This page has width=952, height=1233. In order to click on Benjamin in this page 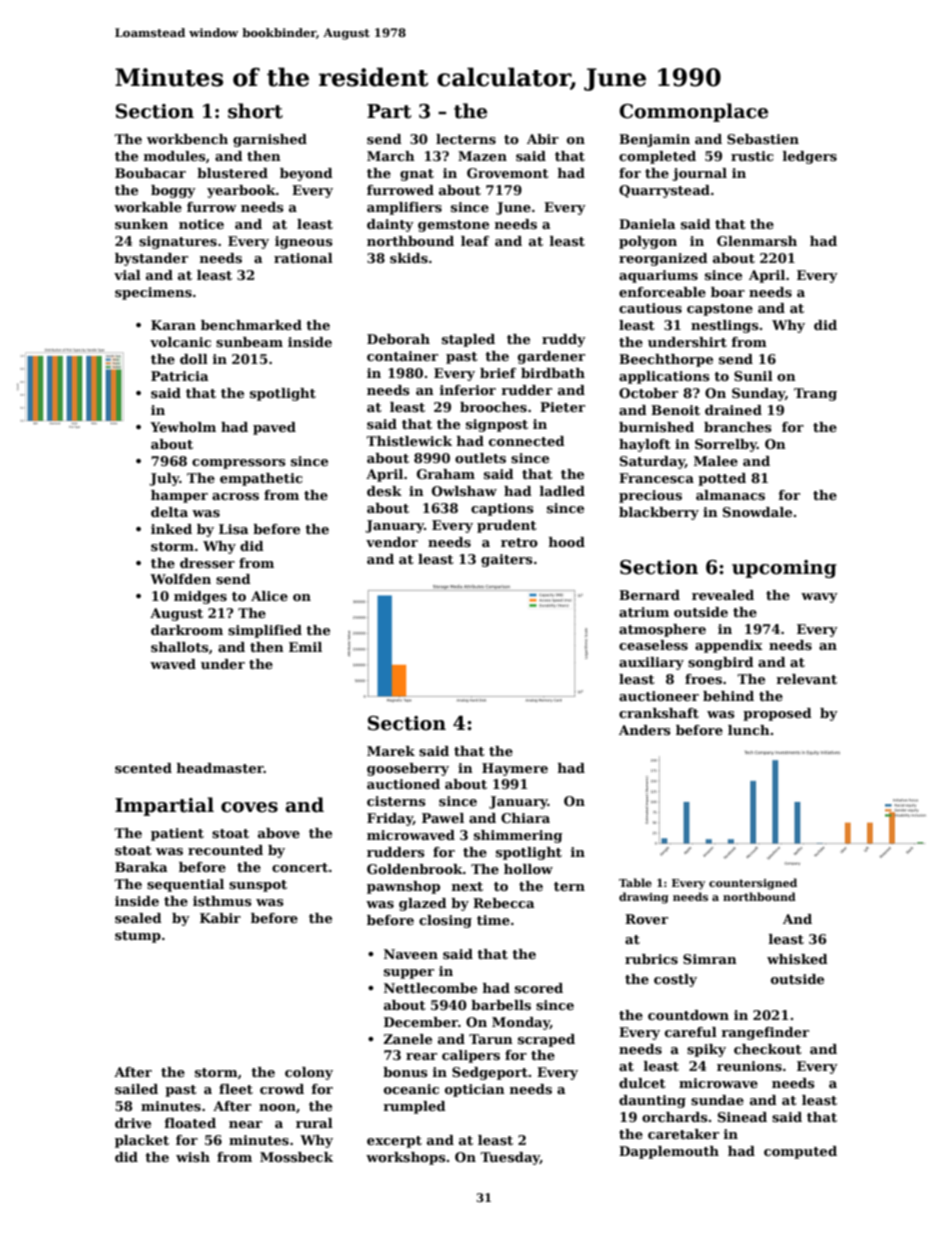, I will do `click(654, 140)`.
